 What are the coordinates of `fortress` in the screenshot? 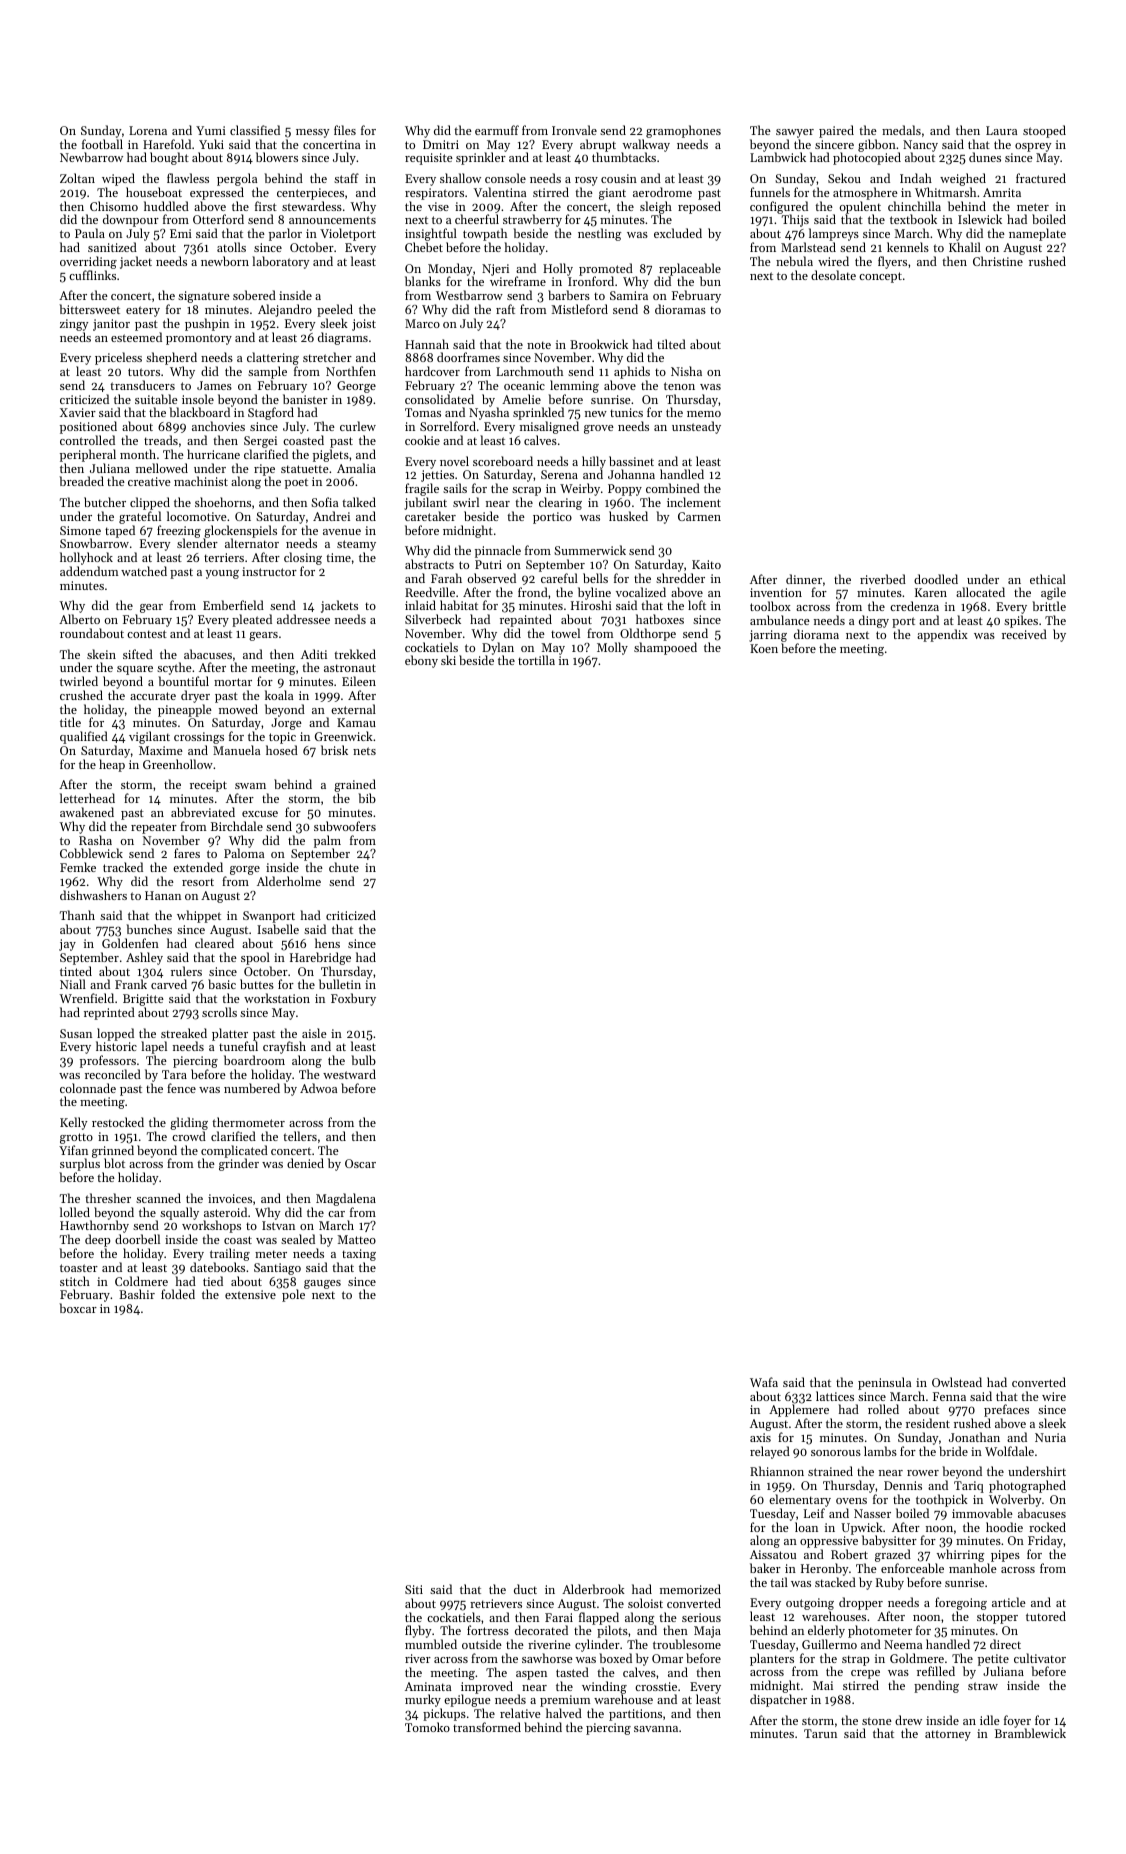 It's located at (488, 1630).
